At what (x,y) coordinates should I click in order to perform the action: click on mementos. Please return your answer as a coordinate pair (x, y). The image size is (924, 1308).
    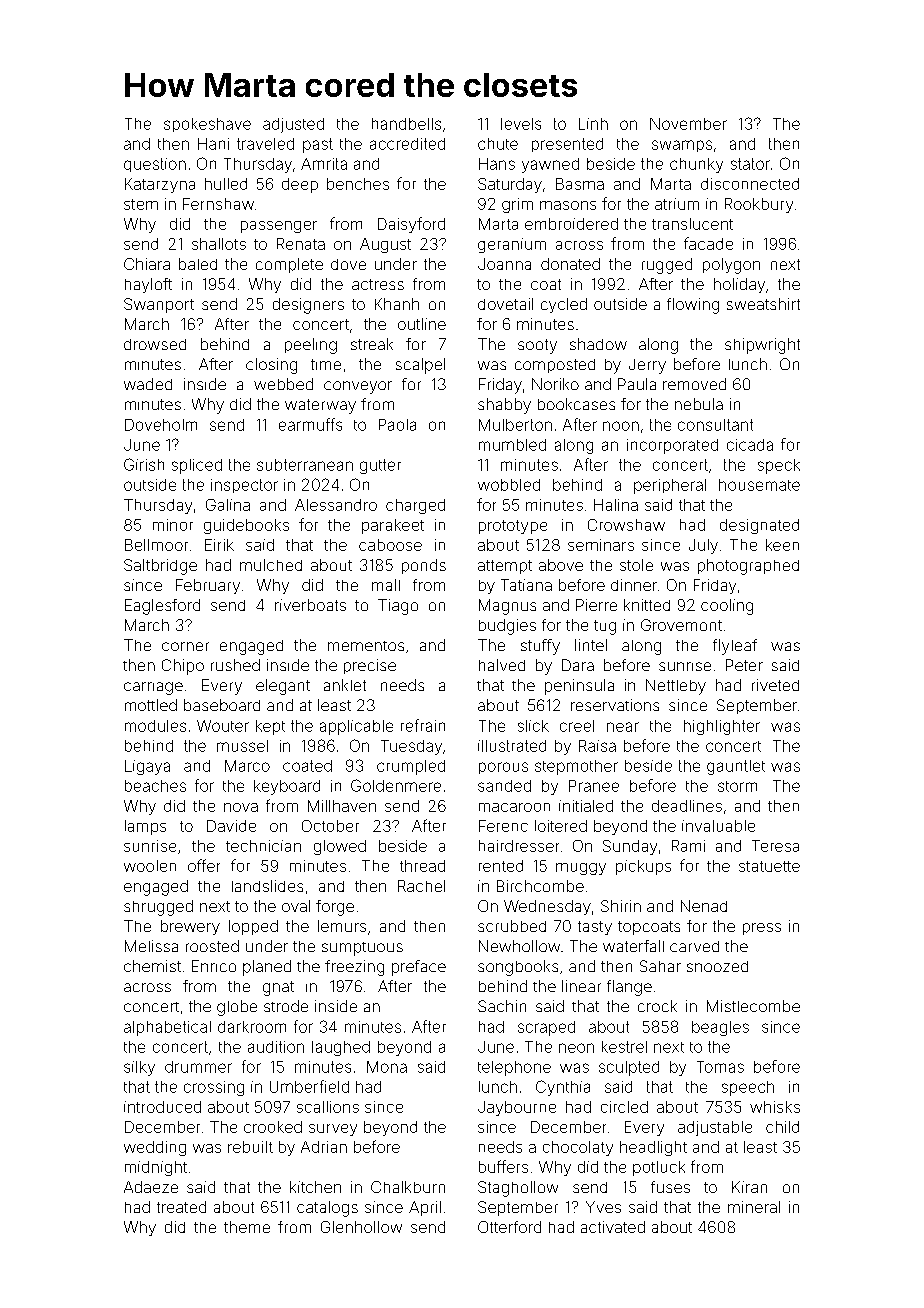
    Looking at the image, I should click on (366, 646).
